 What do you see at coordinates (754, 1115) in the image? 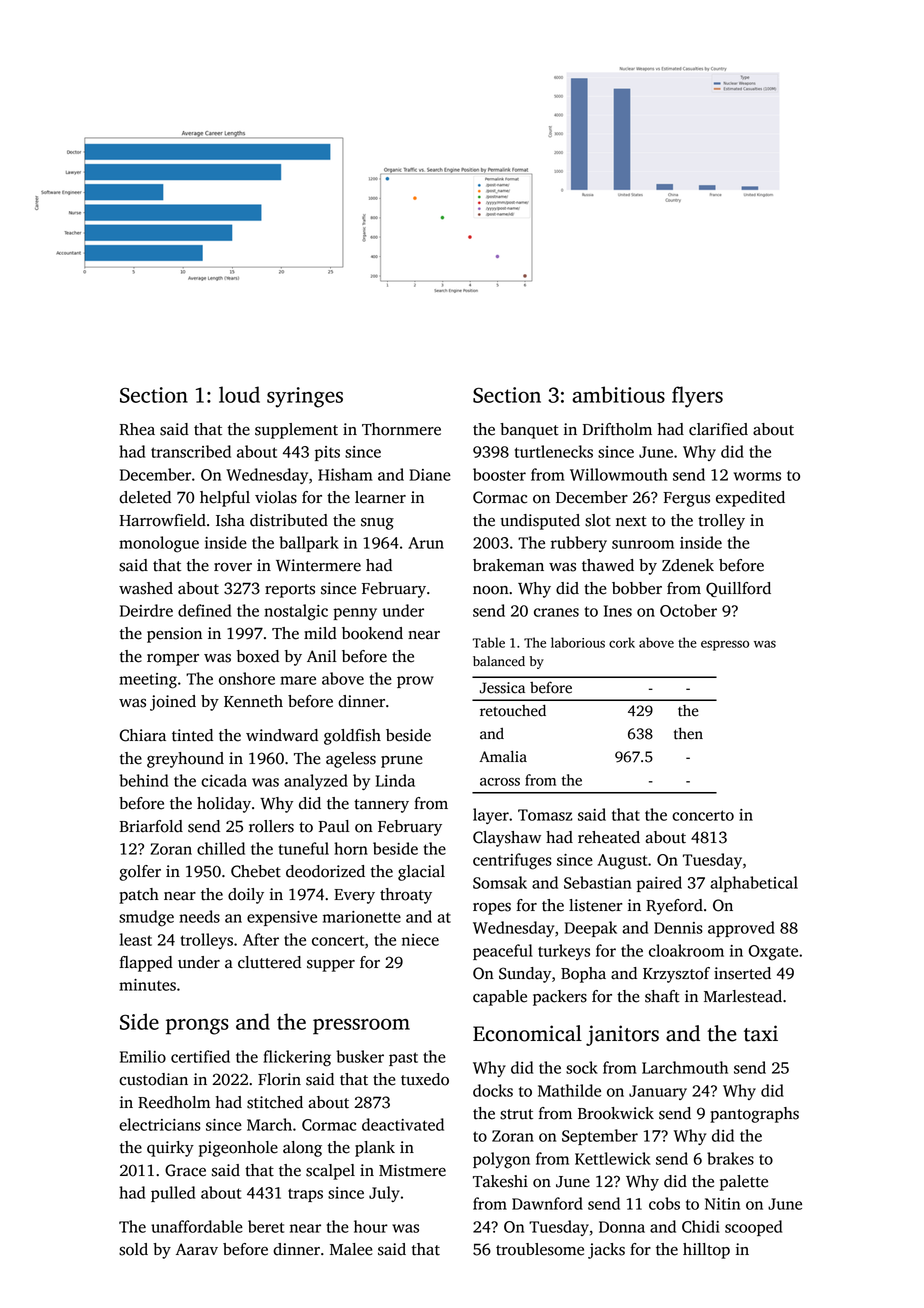
I see `pantographs` at bounding box center [754, 1115].
